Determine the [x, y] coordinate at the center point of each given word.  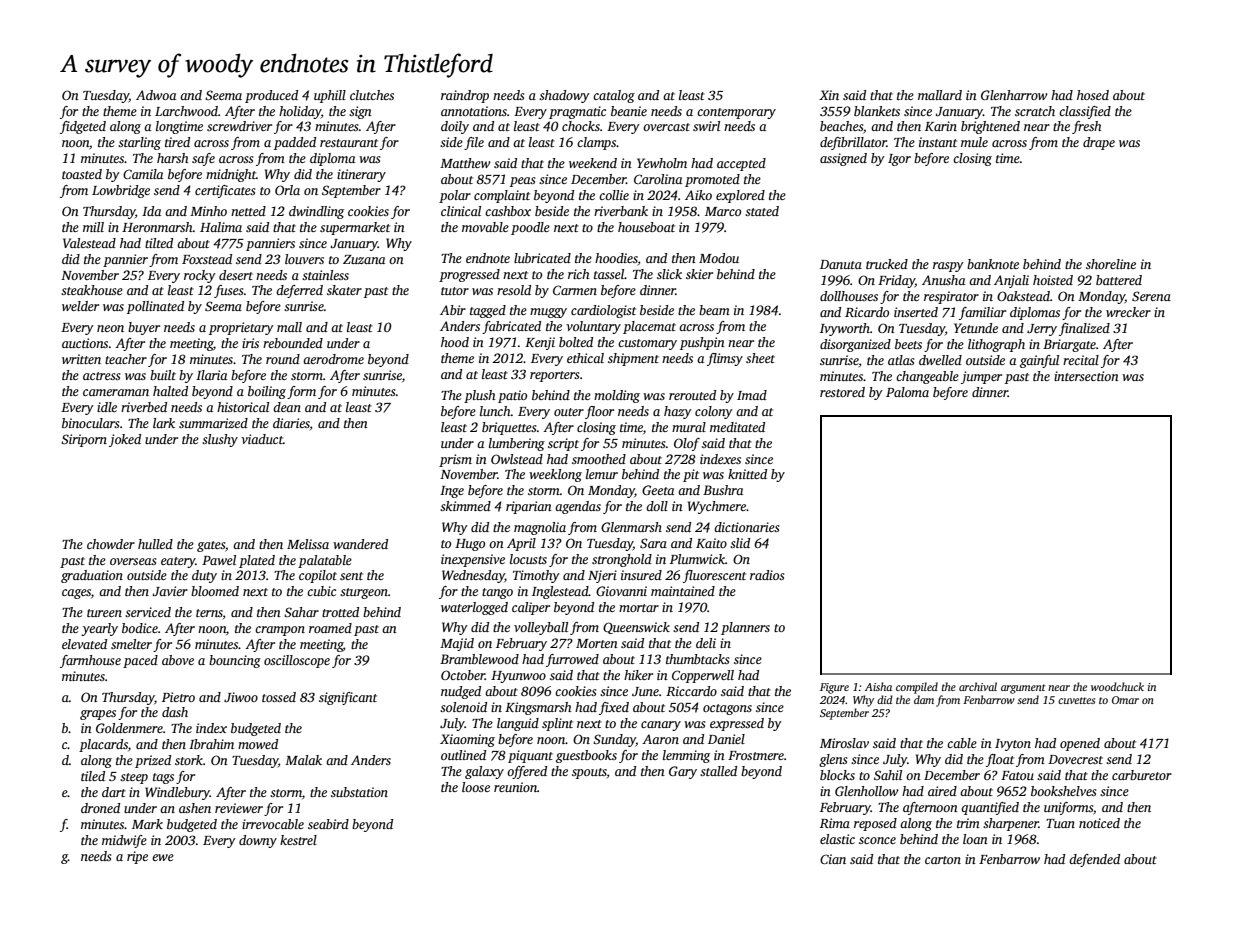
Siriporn [84, 440]
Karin [941, 126]
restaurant [349, 143]
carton [943, 860]
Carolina [658, 179]
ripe [137, 857]
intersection [1086, 376]
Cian [833, 859]
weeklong [555, 475]
